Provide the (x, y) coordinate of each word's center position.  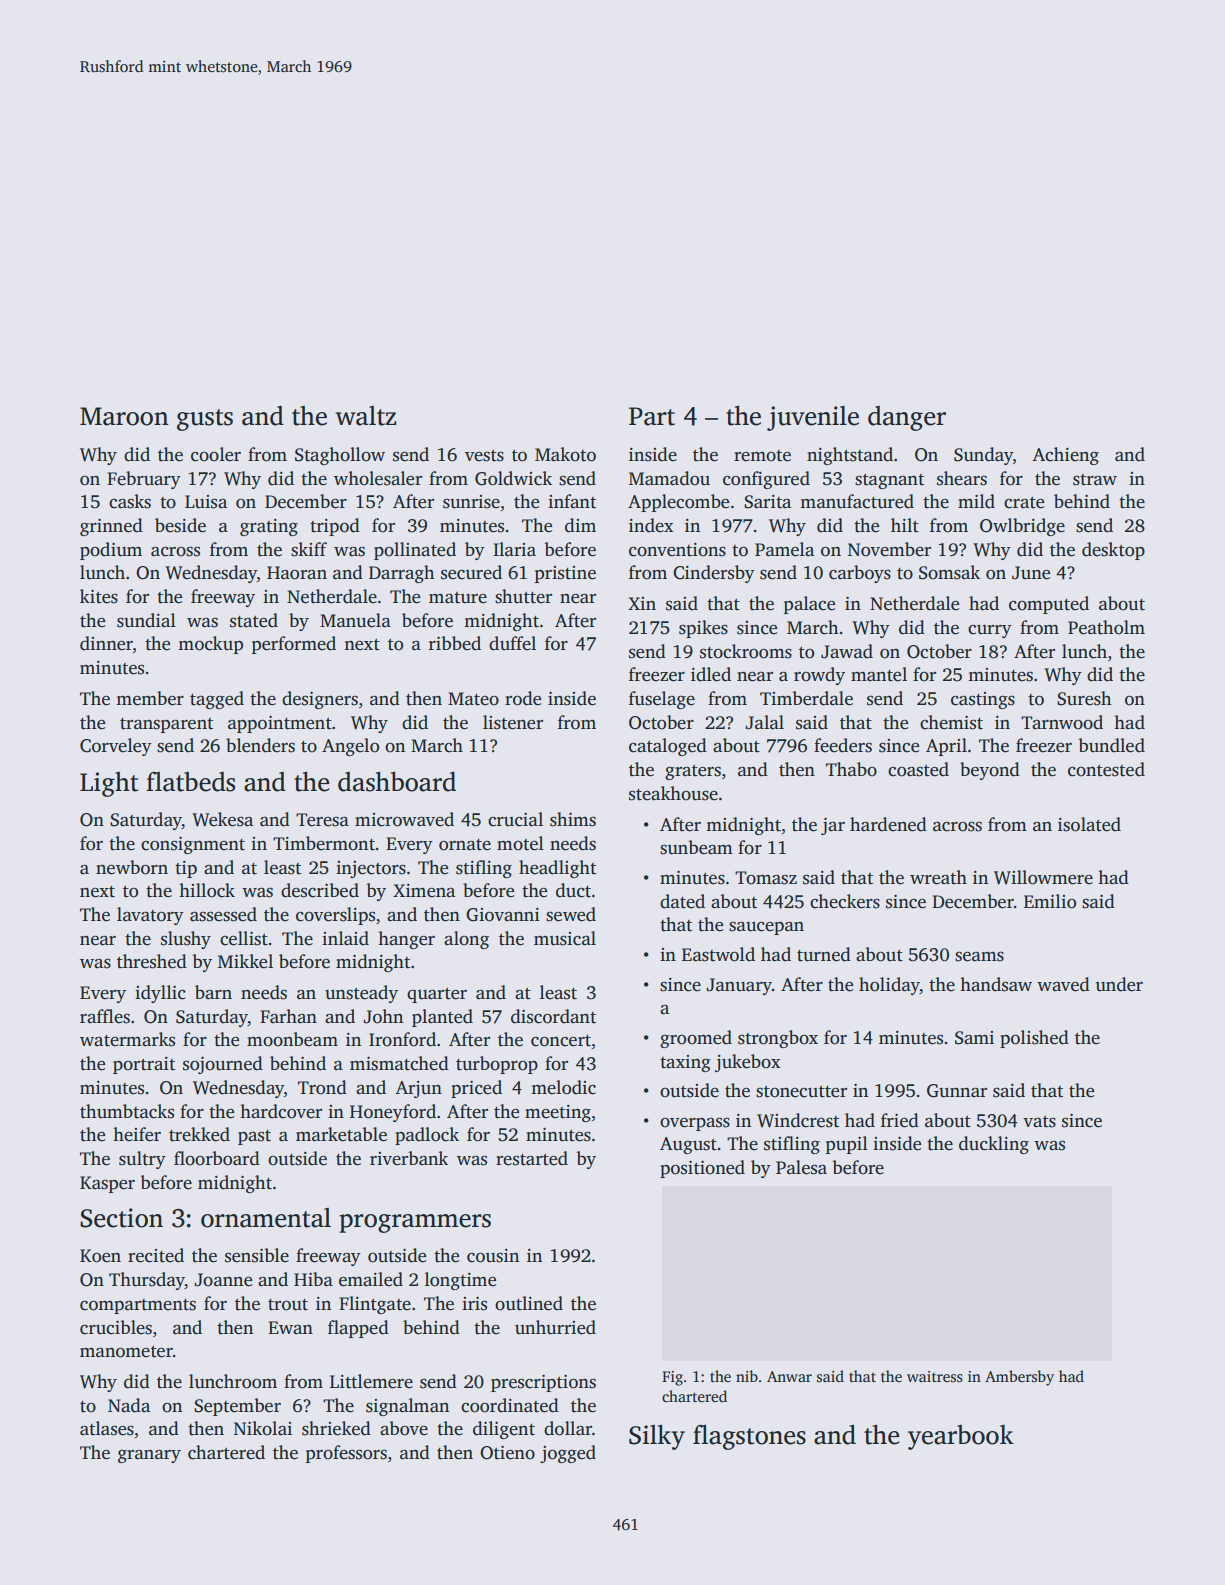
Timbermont (324, 843)
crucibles (116, 1327)
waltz (365, 416)
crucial (515, 819)
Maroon (124, 416)
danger (907, 418)
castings (983, 700)
